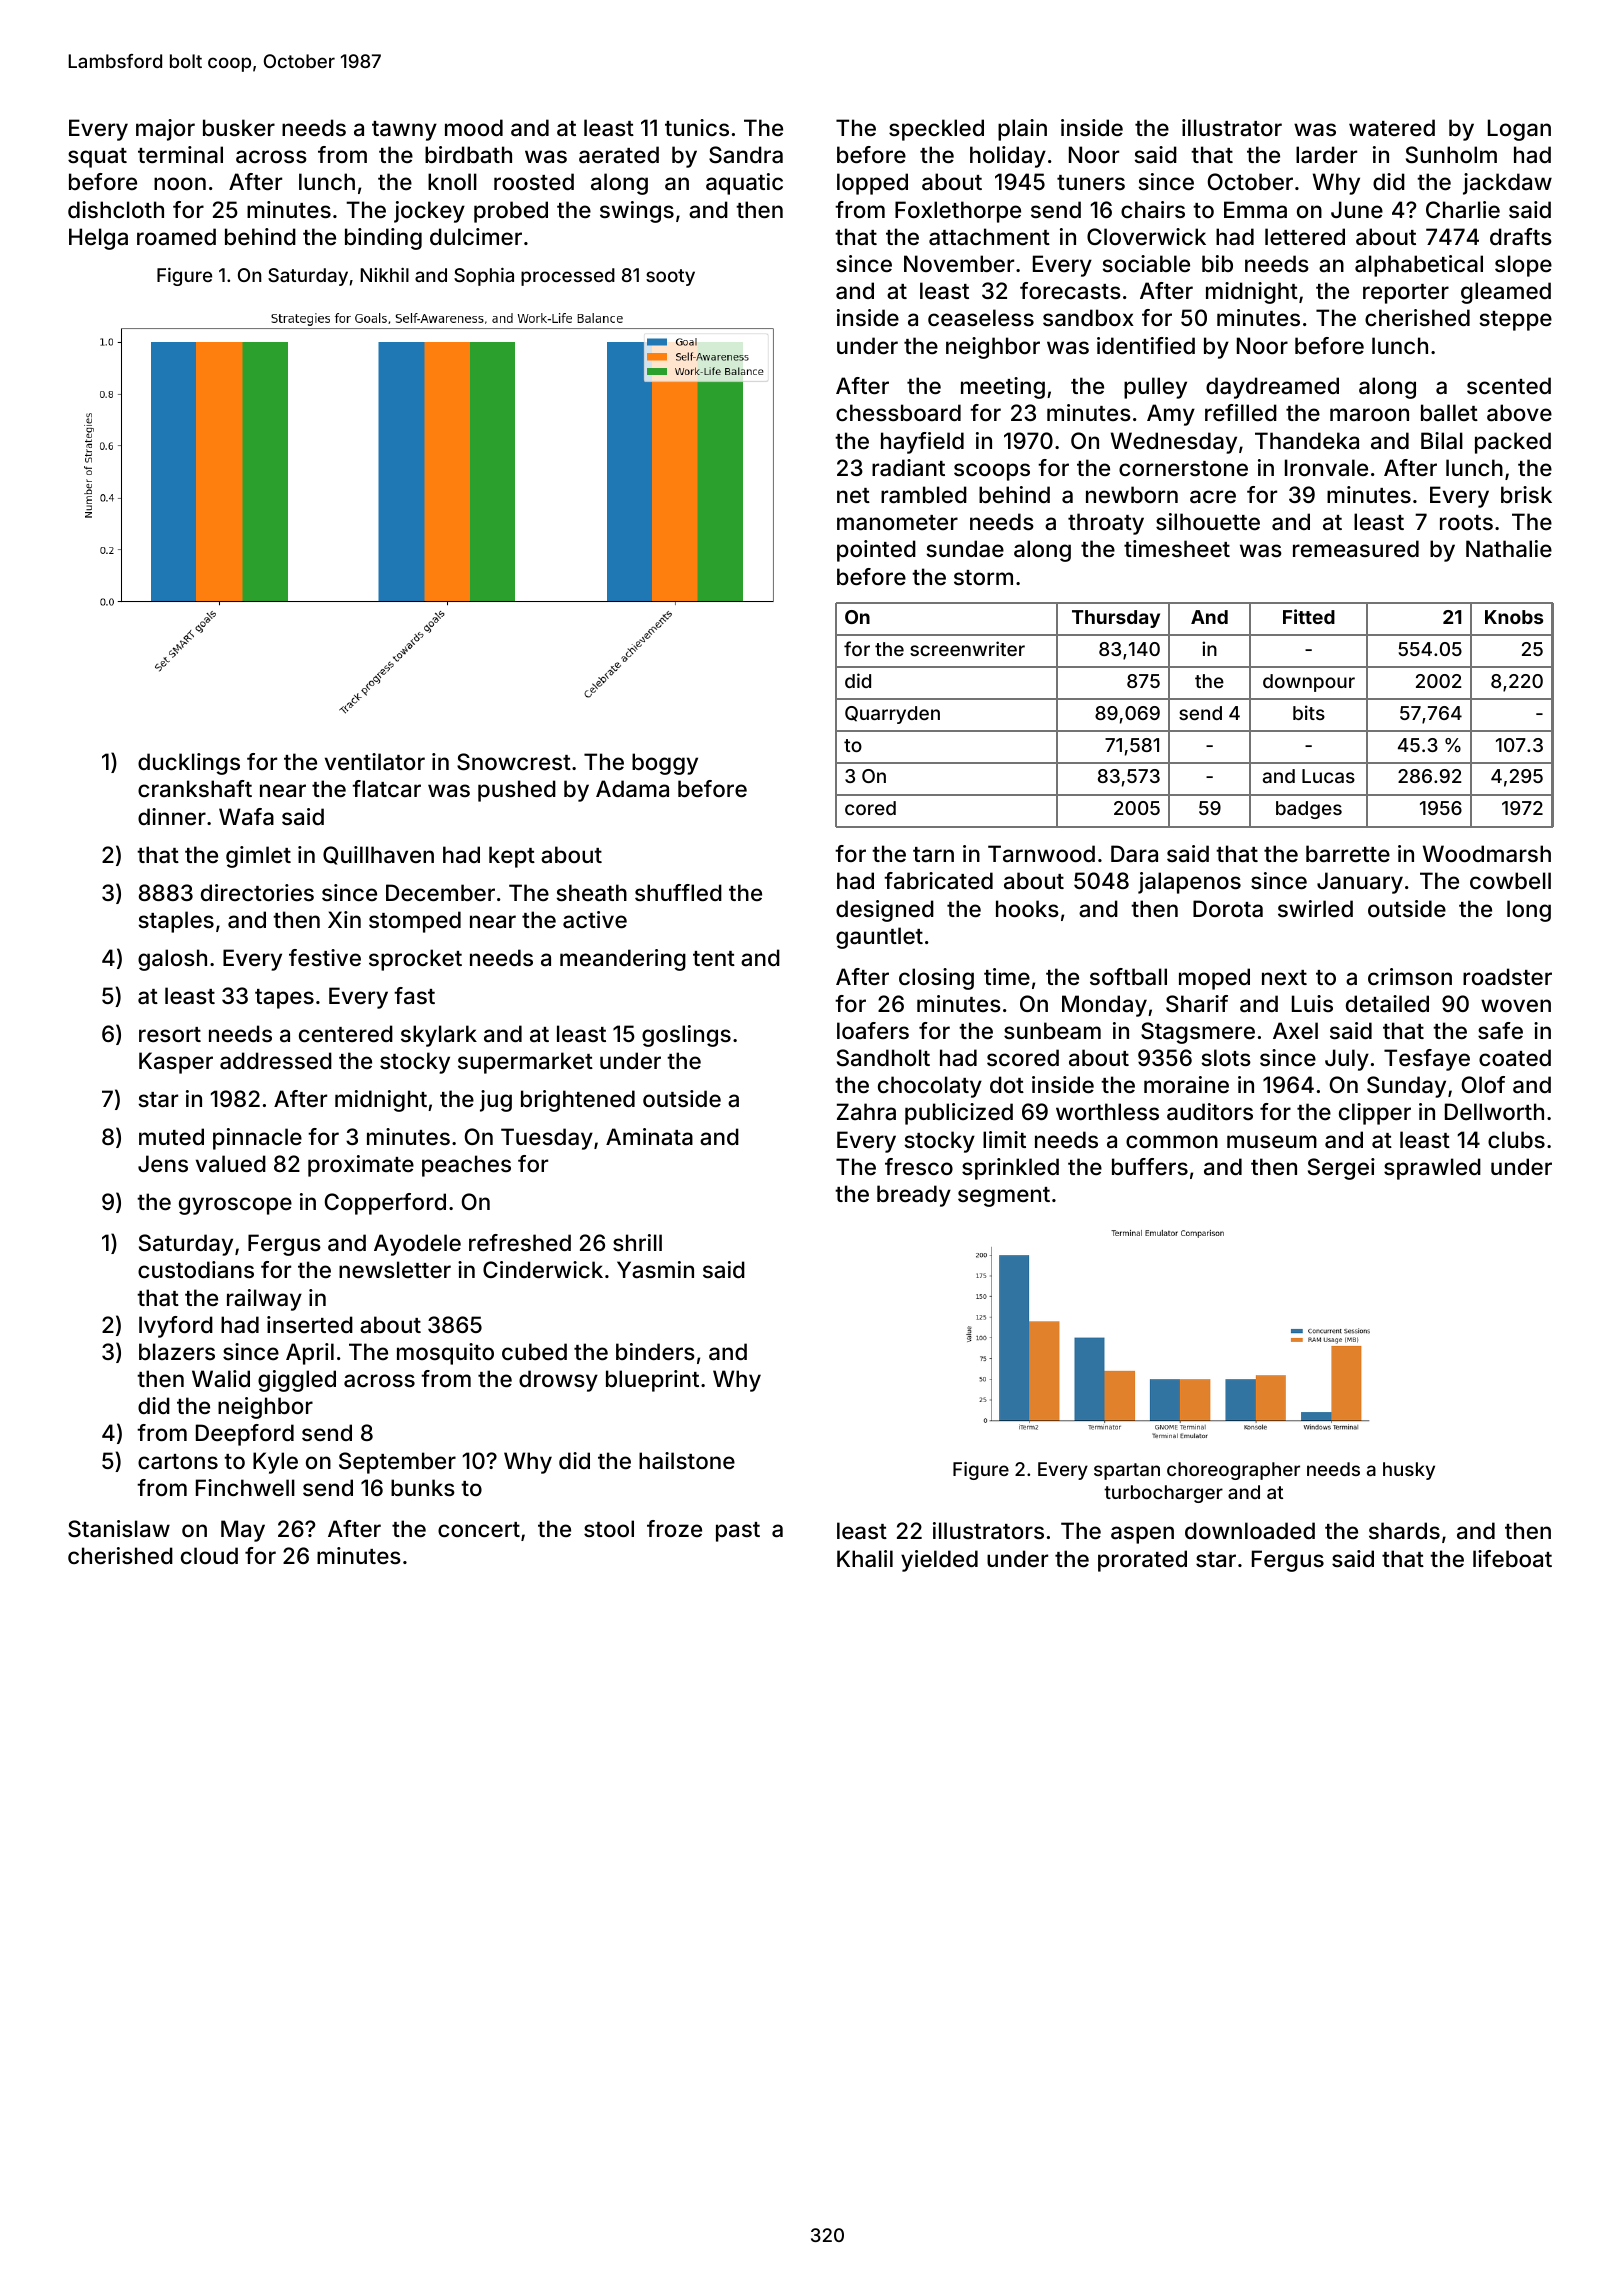 Image resolution: width=1620 pixels, height=2292 pixels. Describe the element at coordinates (176, 1327) in the page. I see `Ivyford` at that location.
